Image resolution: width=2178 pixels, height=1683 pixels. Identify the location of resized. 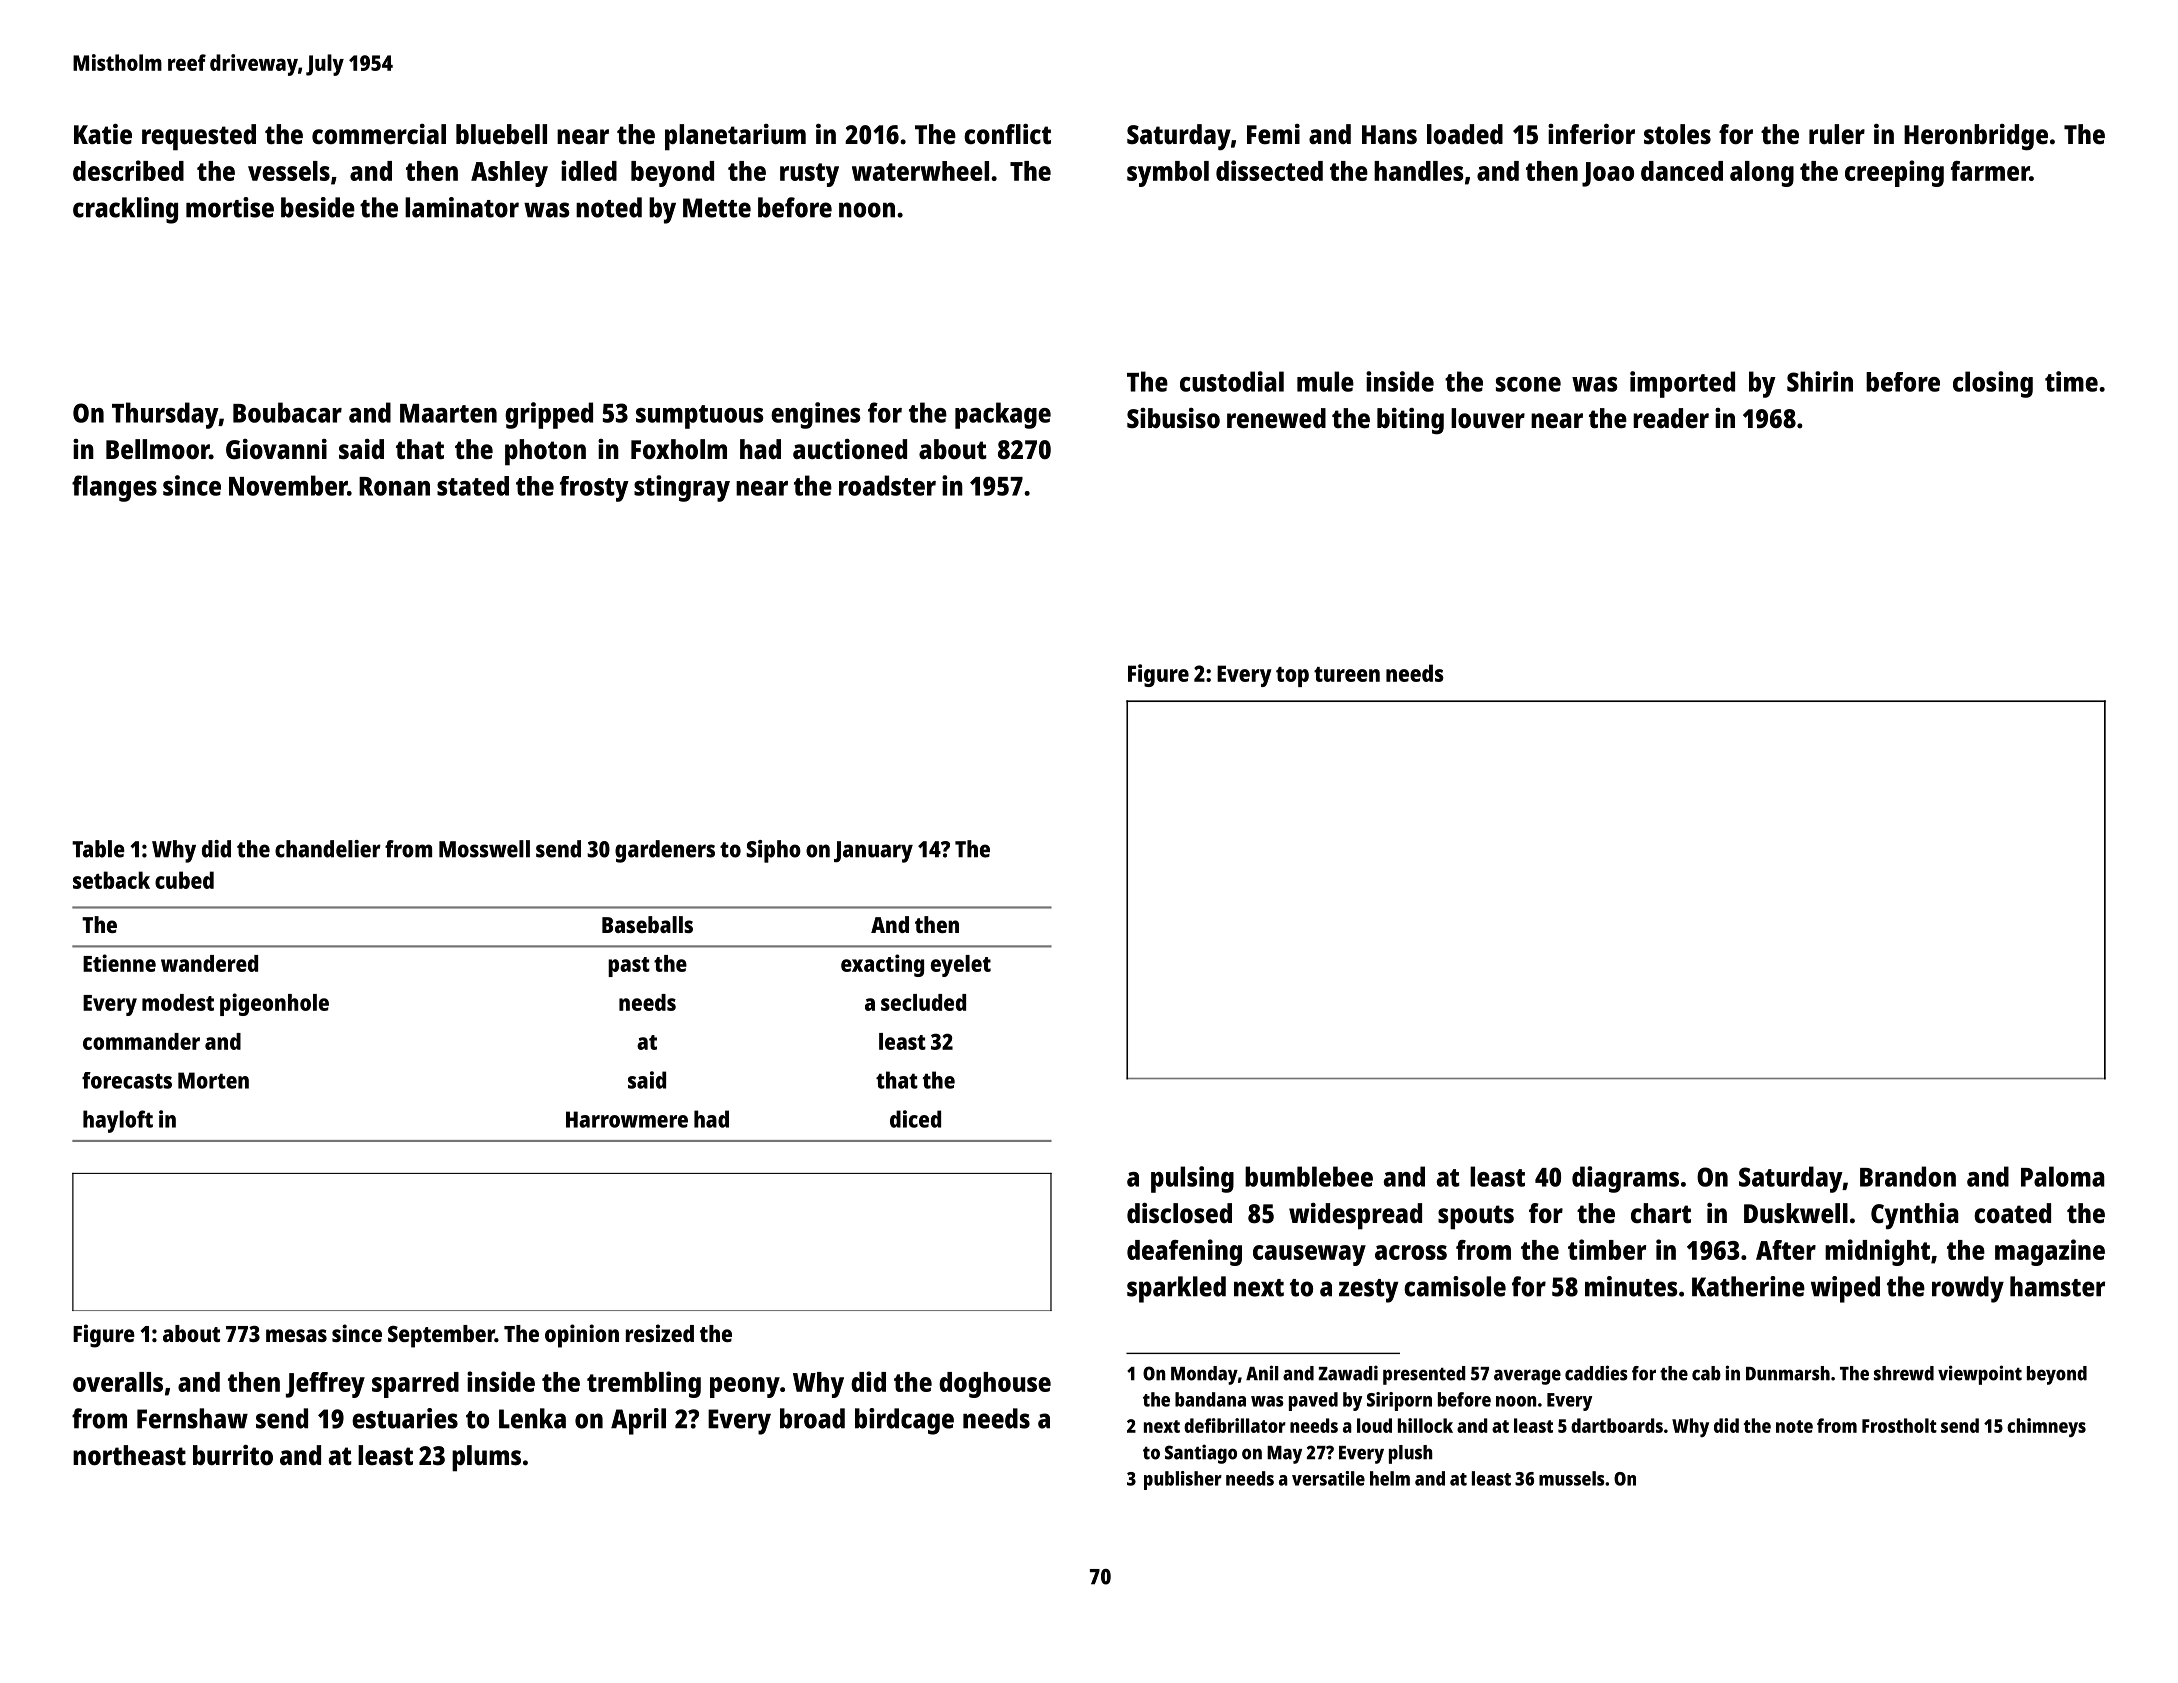
(660, 1333).
